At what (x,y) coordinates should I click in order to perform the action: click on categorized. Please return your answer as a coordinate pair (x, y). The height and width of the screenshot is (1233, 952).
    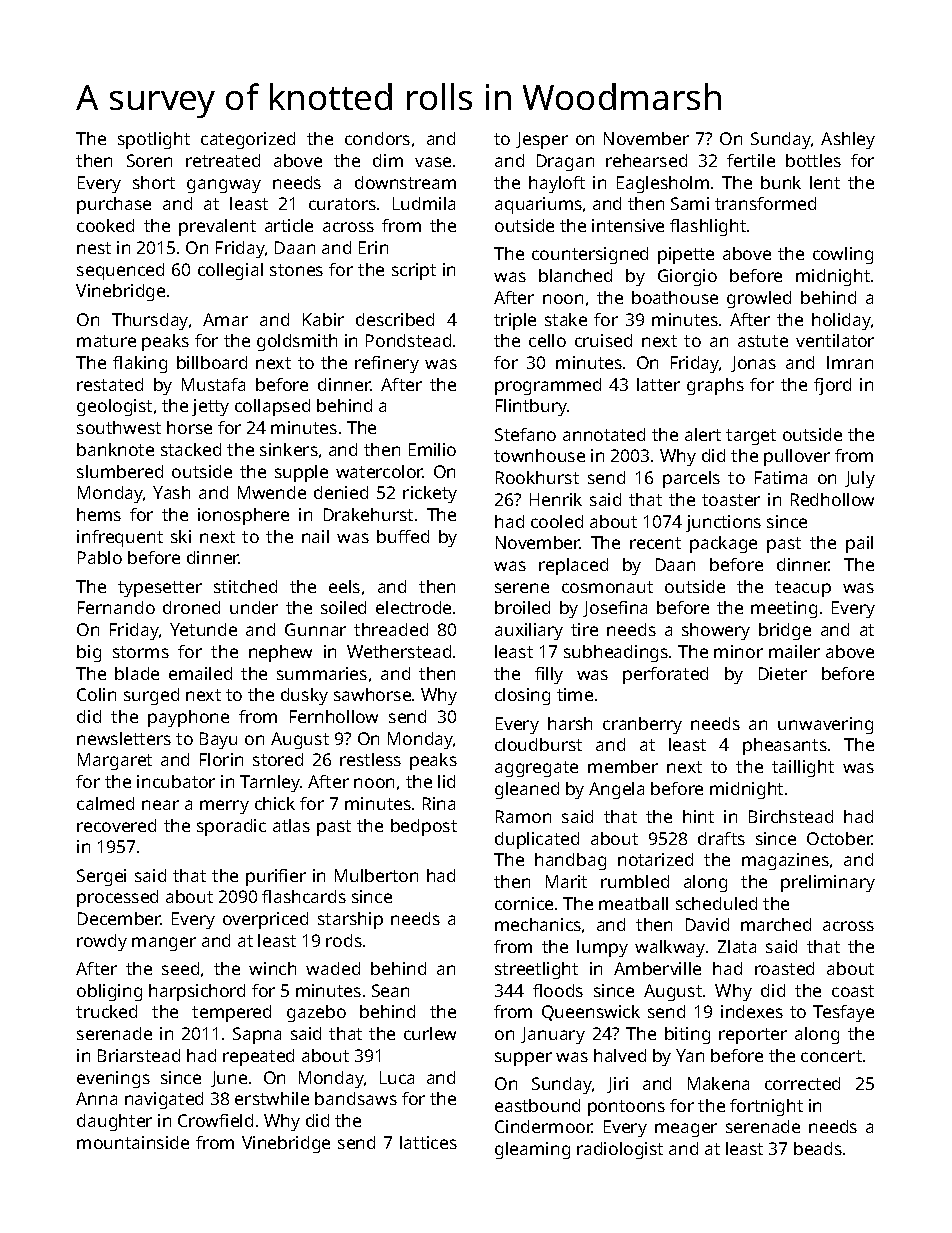
    Looking at the image, I should click on (248, 140).
